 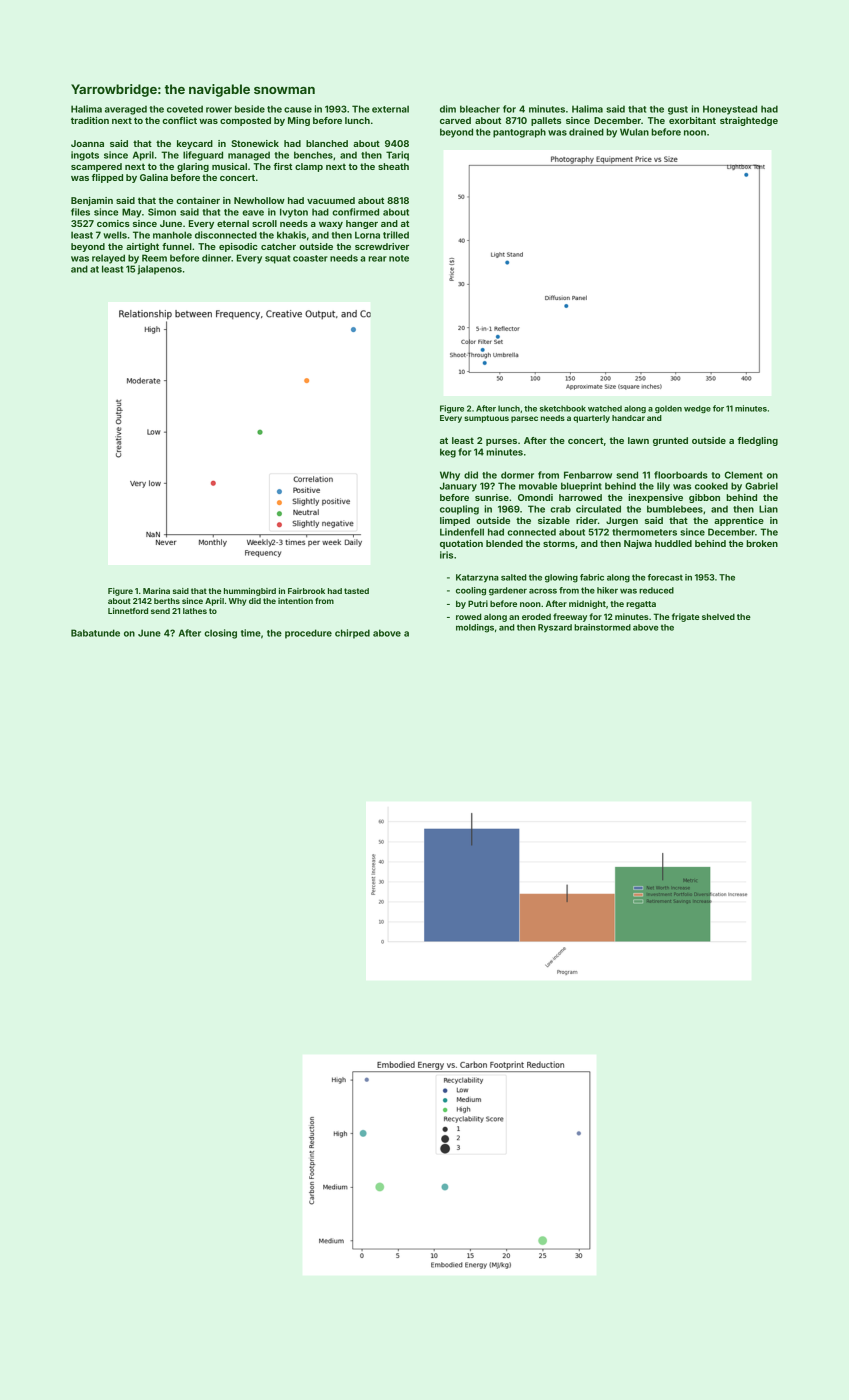 I want to click on keg, so click(x=448, y=453).
